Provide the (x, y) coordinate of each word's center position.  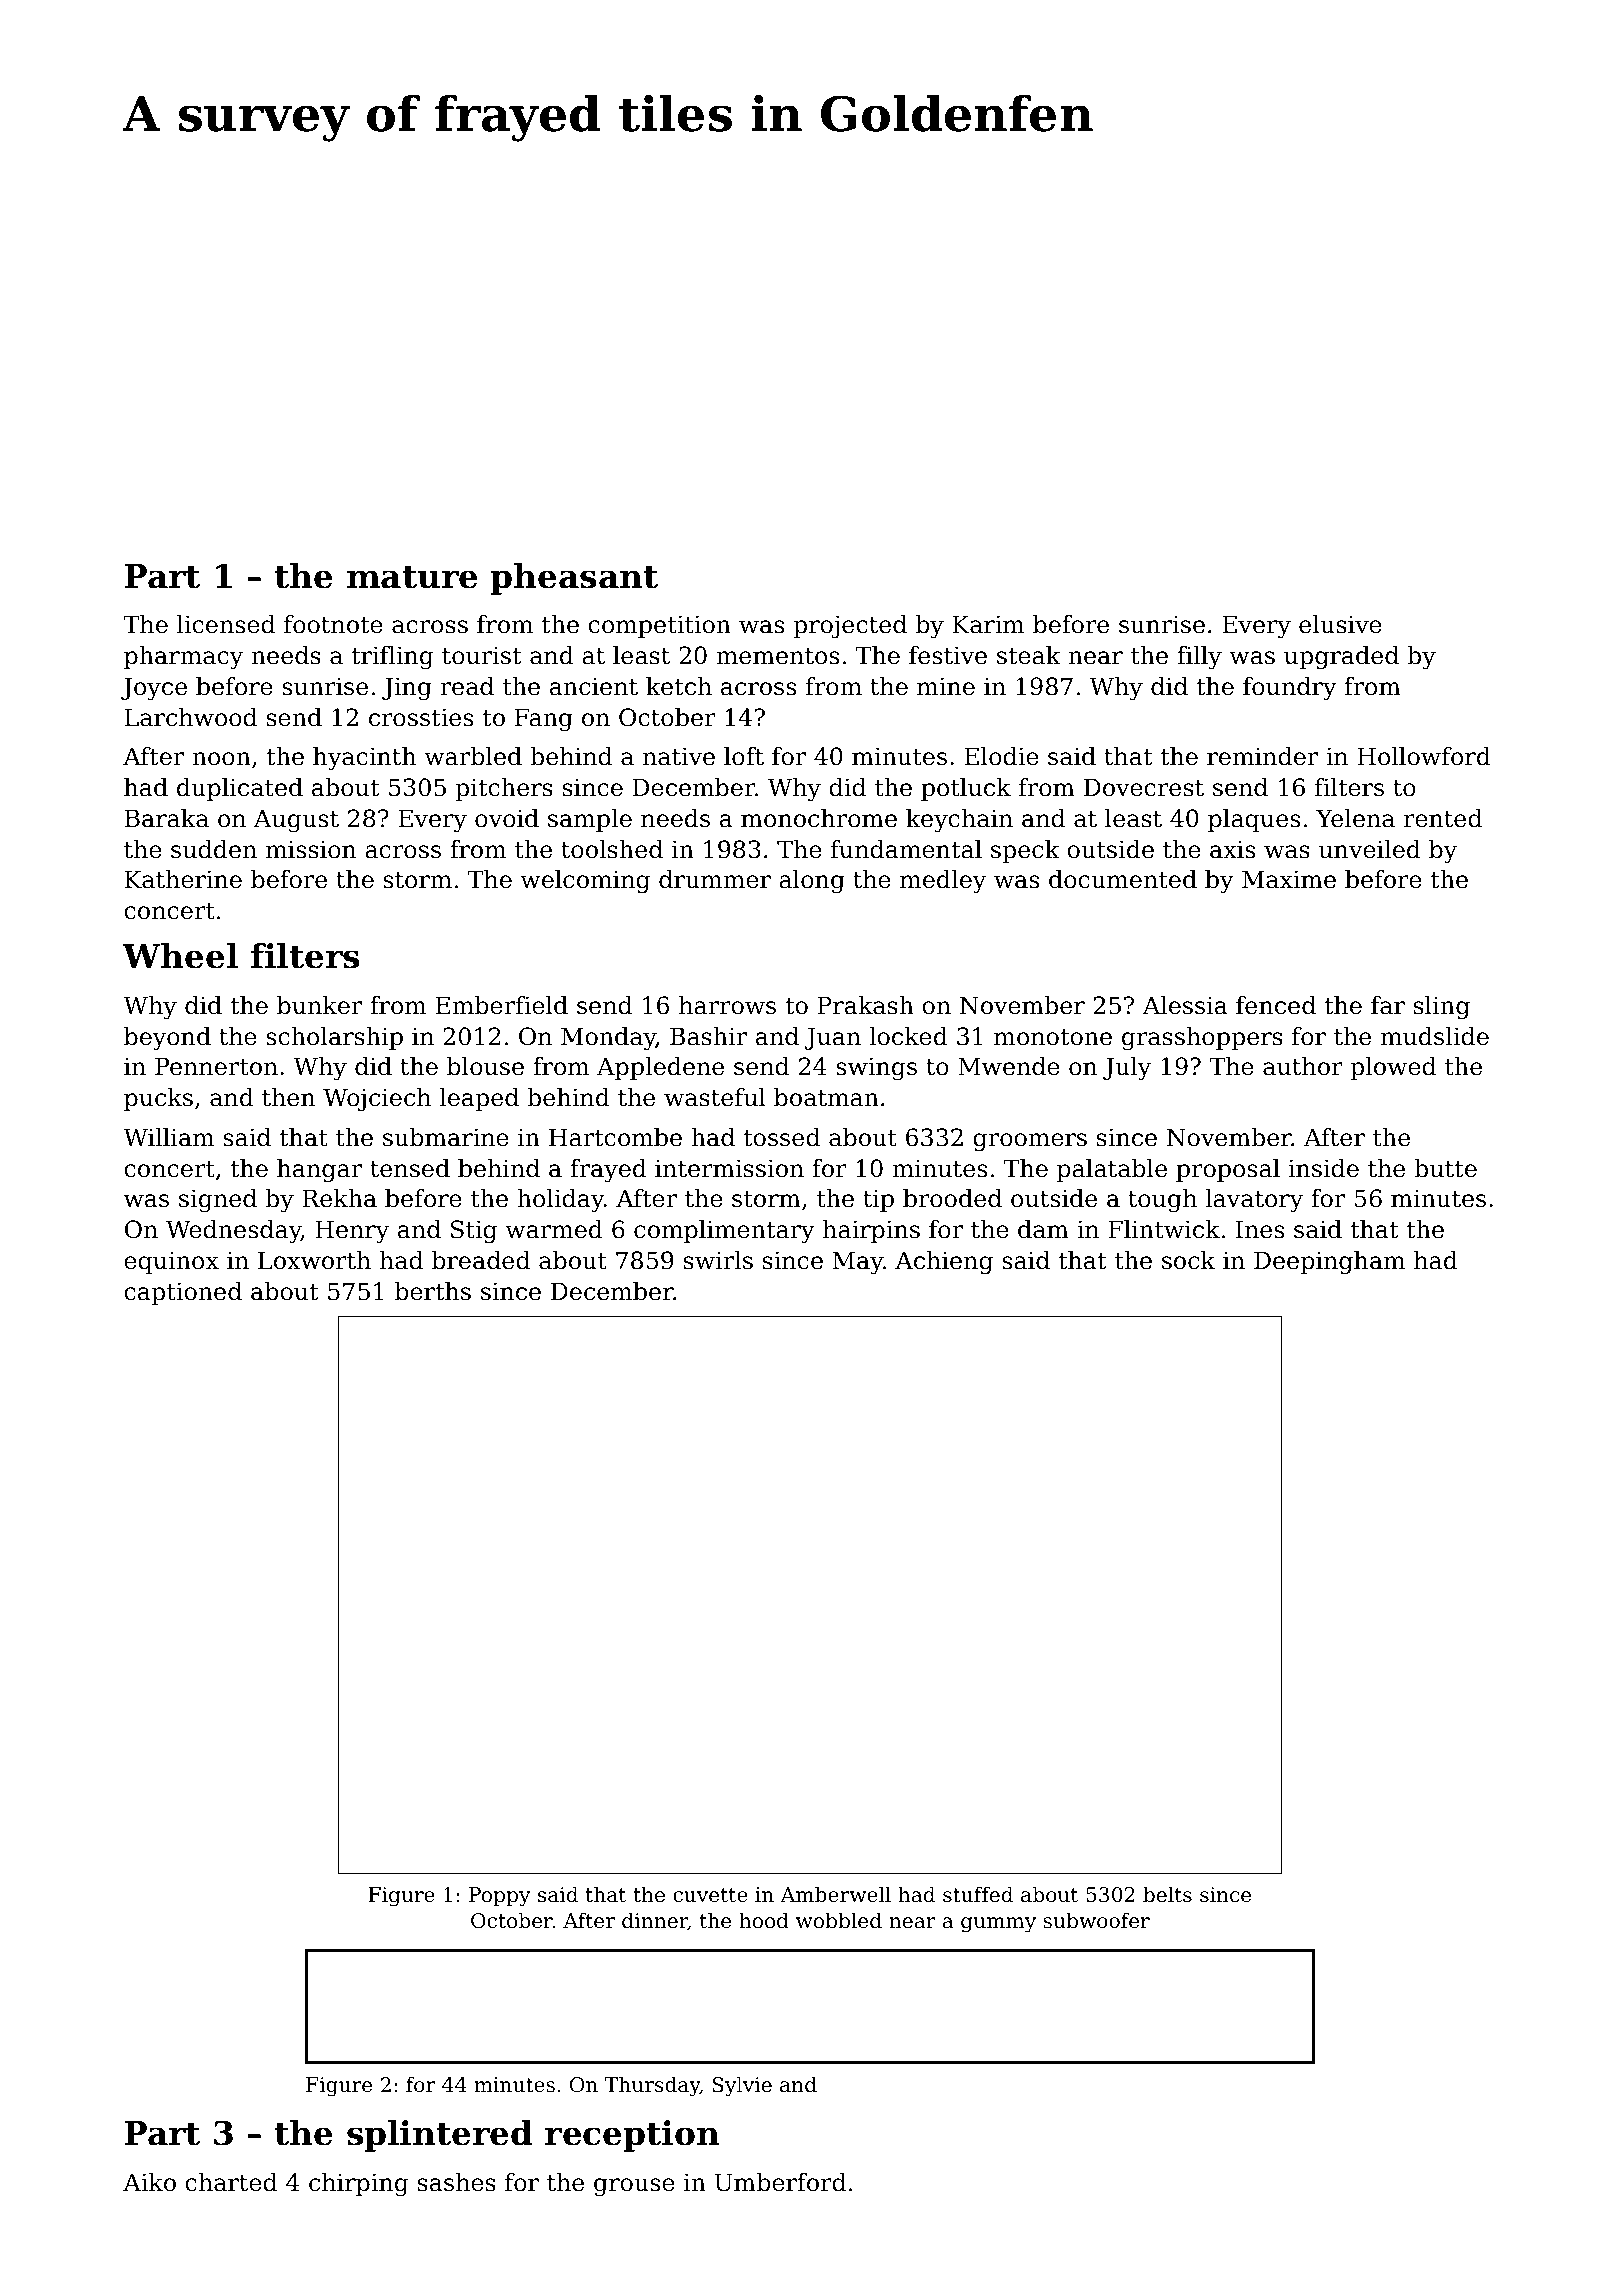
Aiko (149, 2182)
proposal (1228, 1170)
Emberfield (502, 1005)
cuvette (710, 1895)
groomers (1030, 1142)
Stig (474, 1232)
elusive (1340, 624)
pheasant (574, 579)
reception (632, 2136)
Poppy (499, 1897)
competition (659, 626)
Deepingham (1329, 1263)
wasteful (715, 1097)
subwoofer (1096, 1920)
